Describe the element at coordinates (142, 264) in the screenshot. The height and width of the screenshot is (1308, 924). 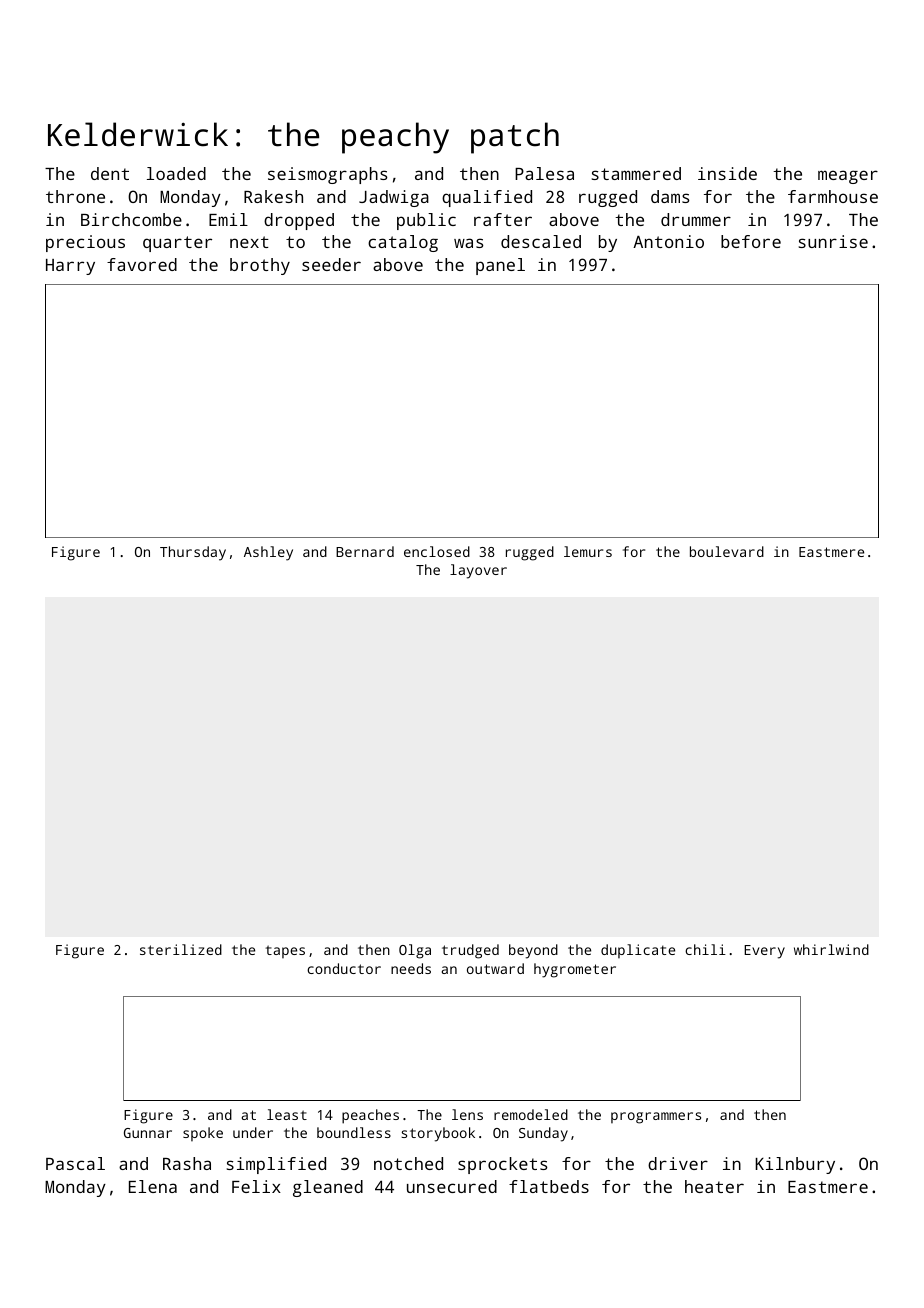
I see `favored` at that location.
